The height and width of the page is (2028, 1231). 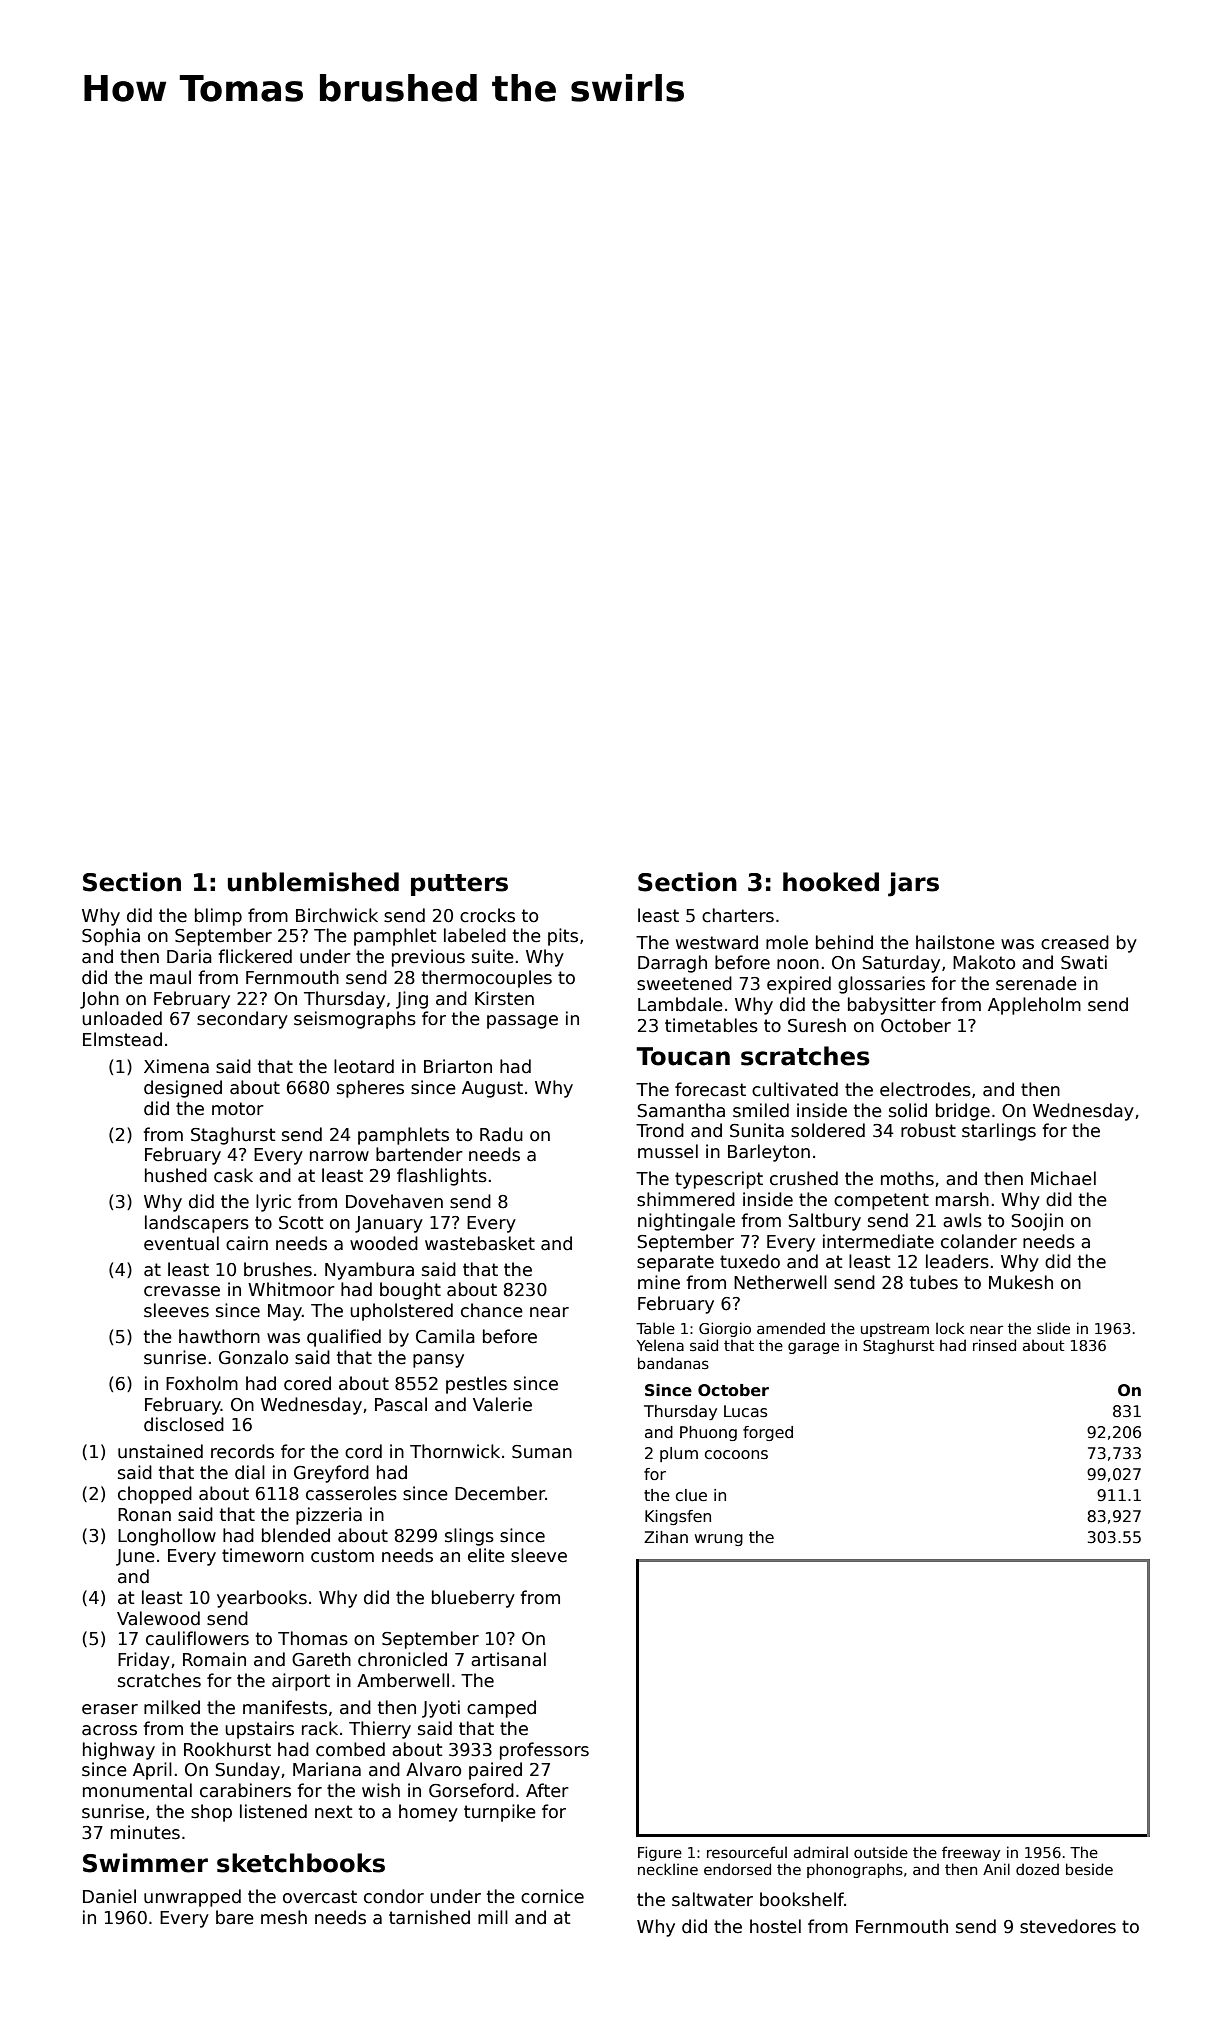 What do you see at coordinates (313, 882) in the page?
I see `unblemished` at bounding box center [313, 882].
